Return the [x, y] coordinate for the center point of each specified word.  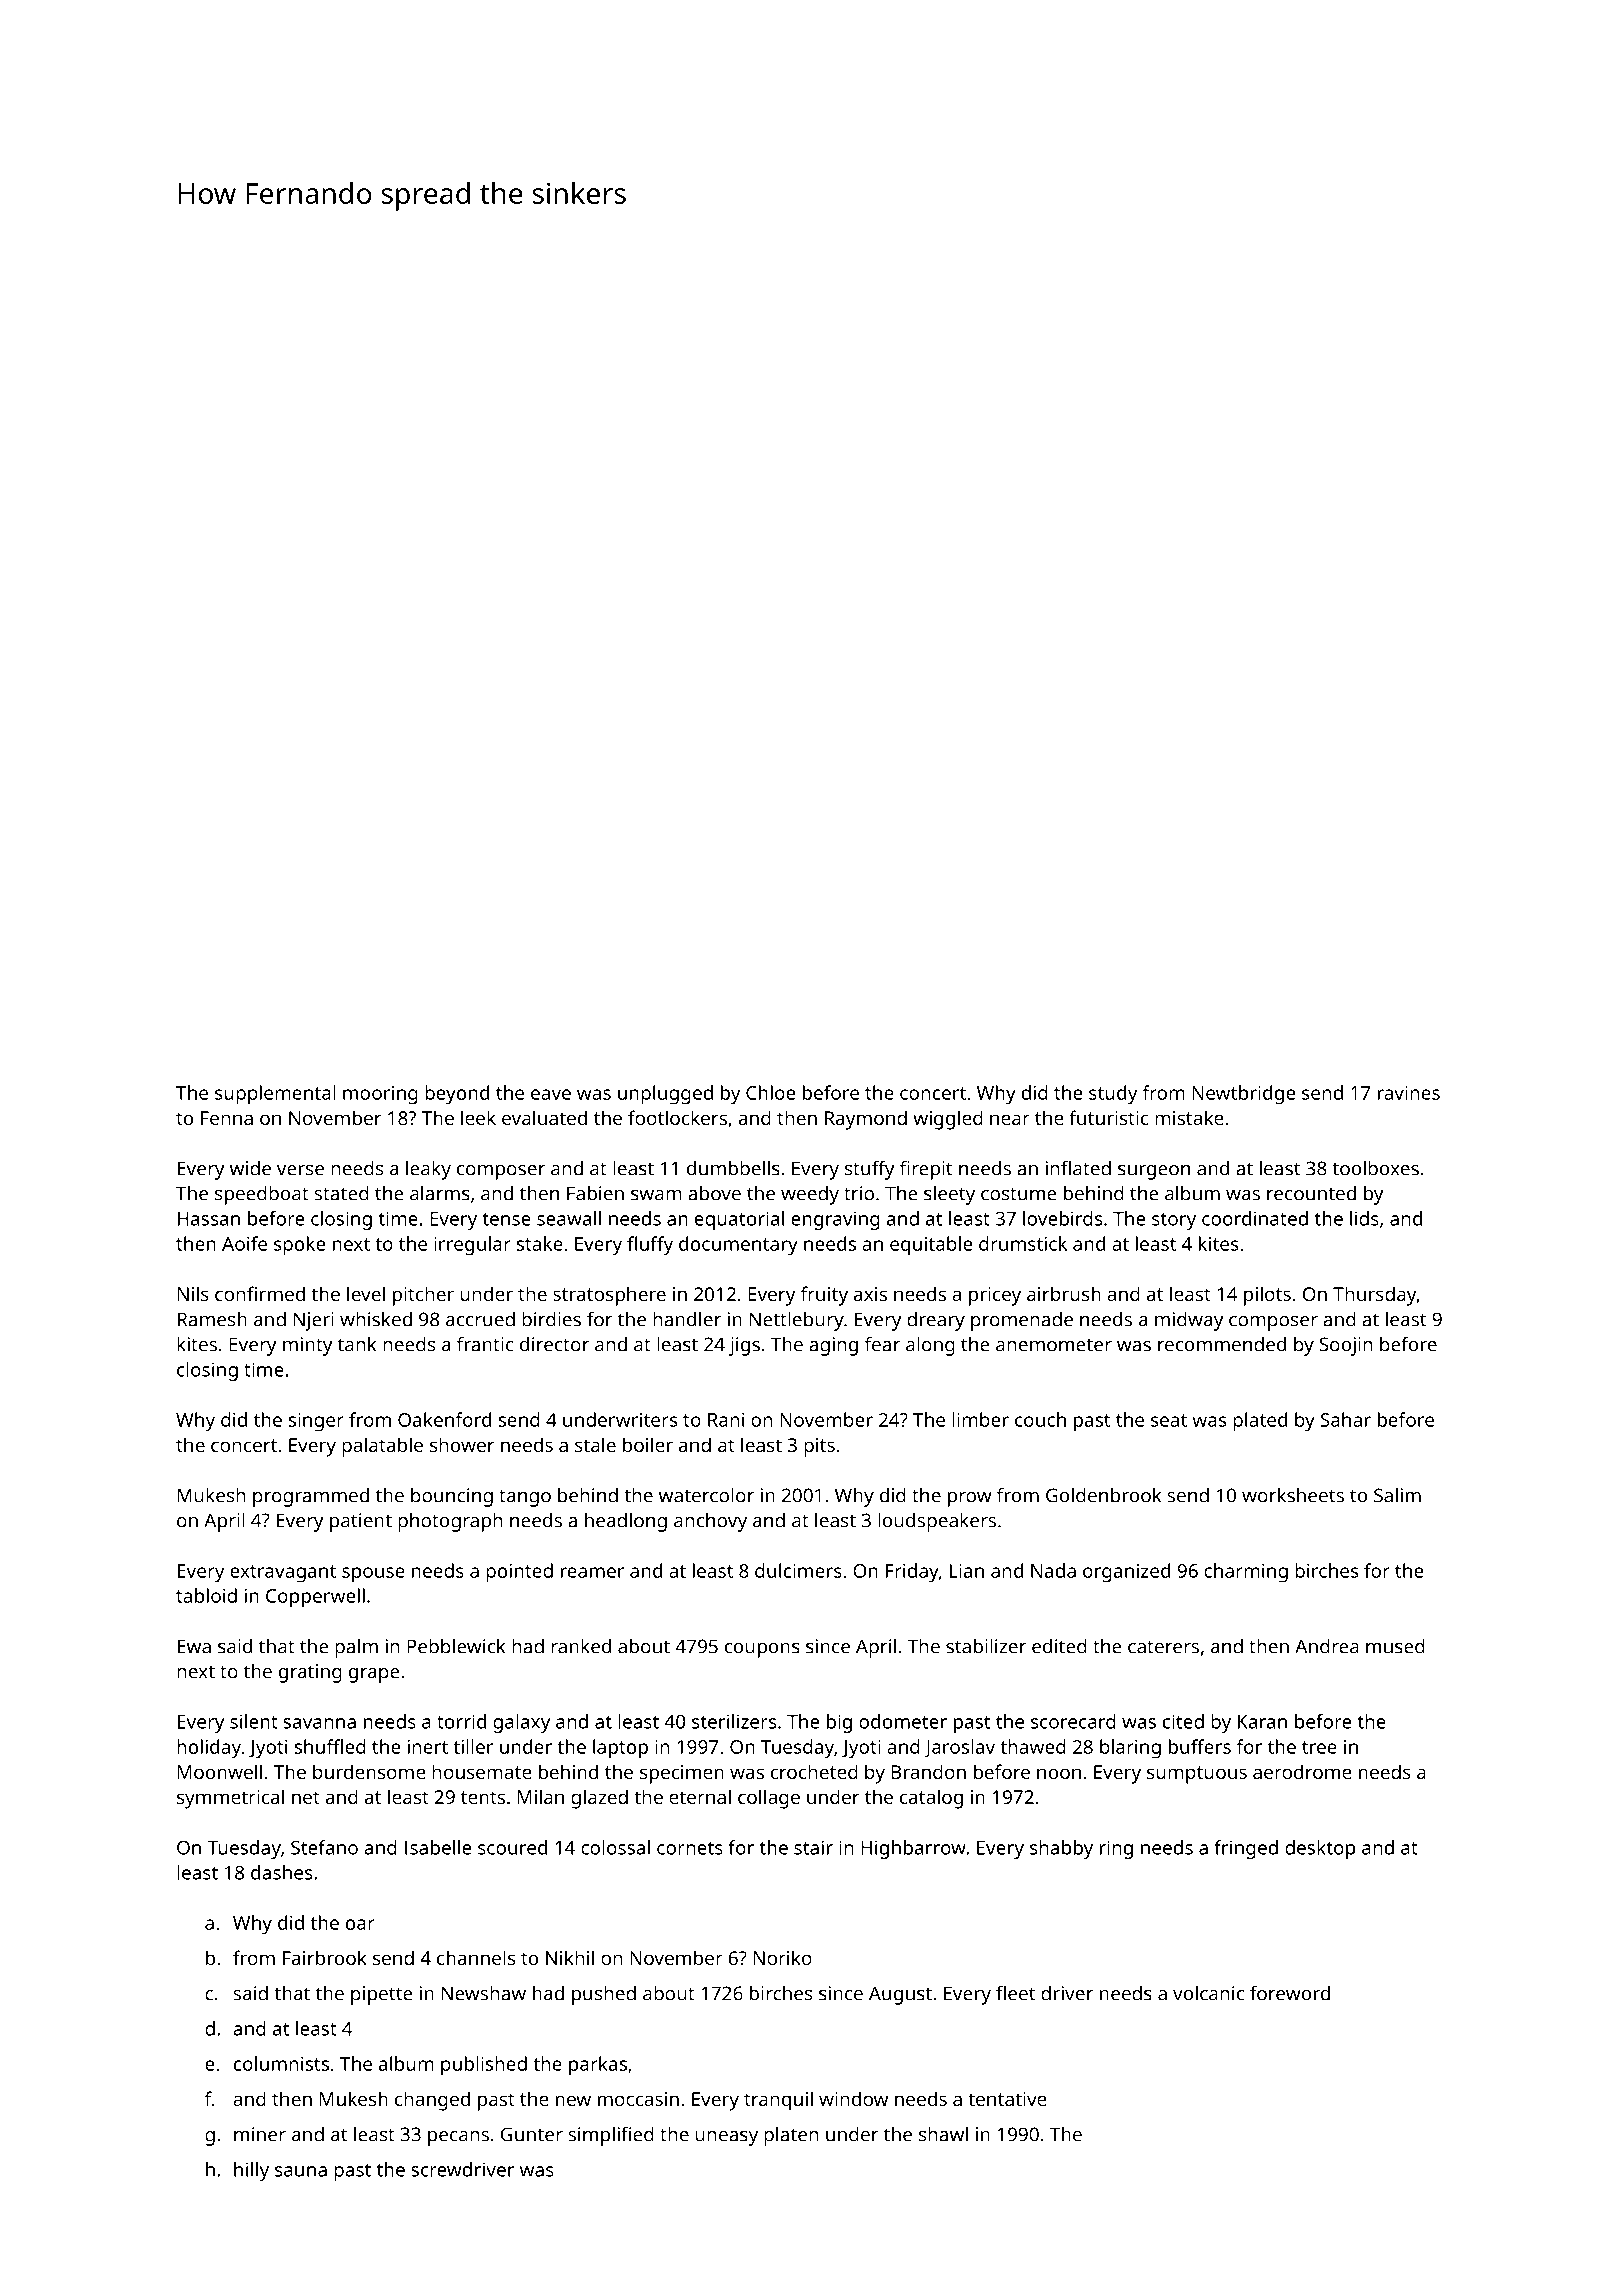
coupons [762, 1650]
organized [1126, 1573]
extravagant [283, 1574]
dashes [281, 1872]
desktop [1320, 1849]
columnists [281, 2063]
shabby [1061, 1849]
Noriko [783, 1957]
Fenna [227, 1118]
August [900, 1995]
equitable [931, 1246]
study [1113, 1095]
